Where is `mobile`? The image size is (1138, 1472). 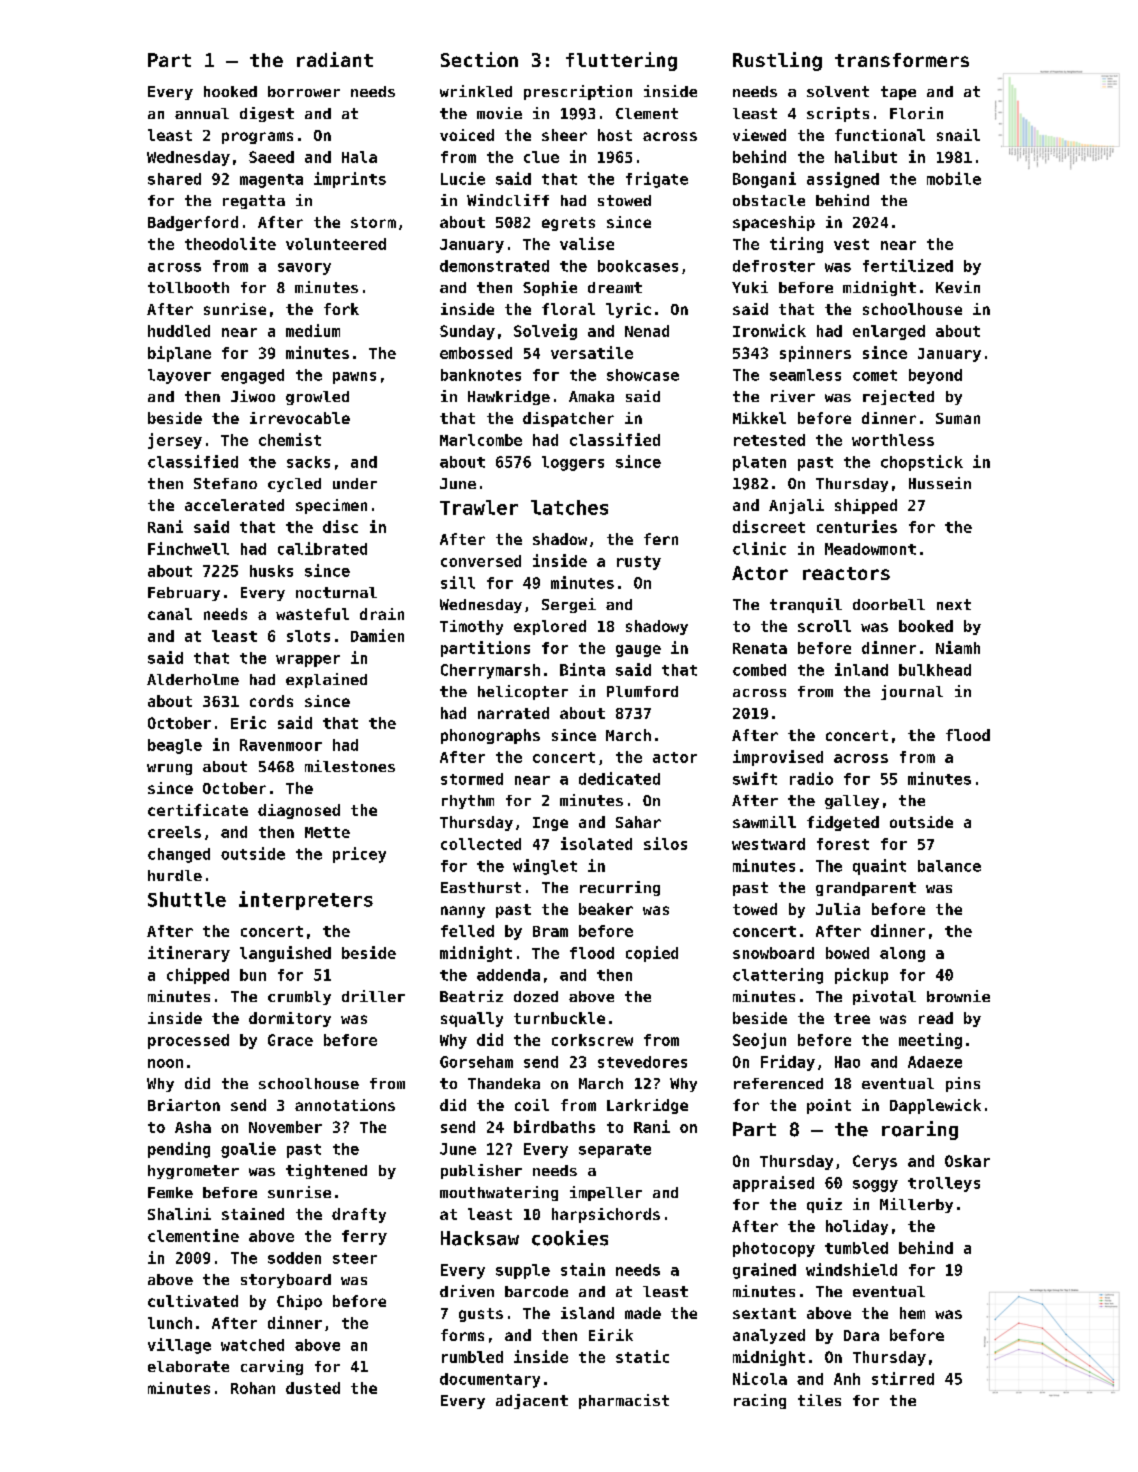 mobile is located at coordinates (954, 178).
